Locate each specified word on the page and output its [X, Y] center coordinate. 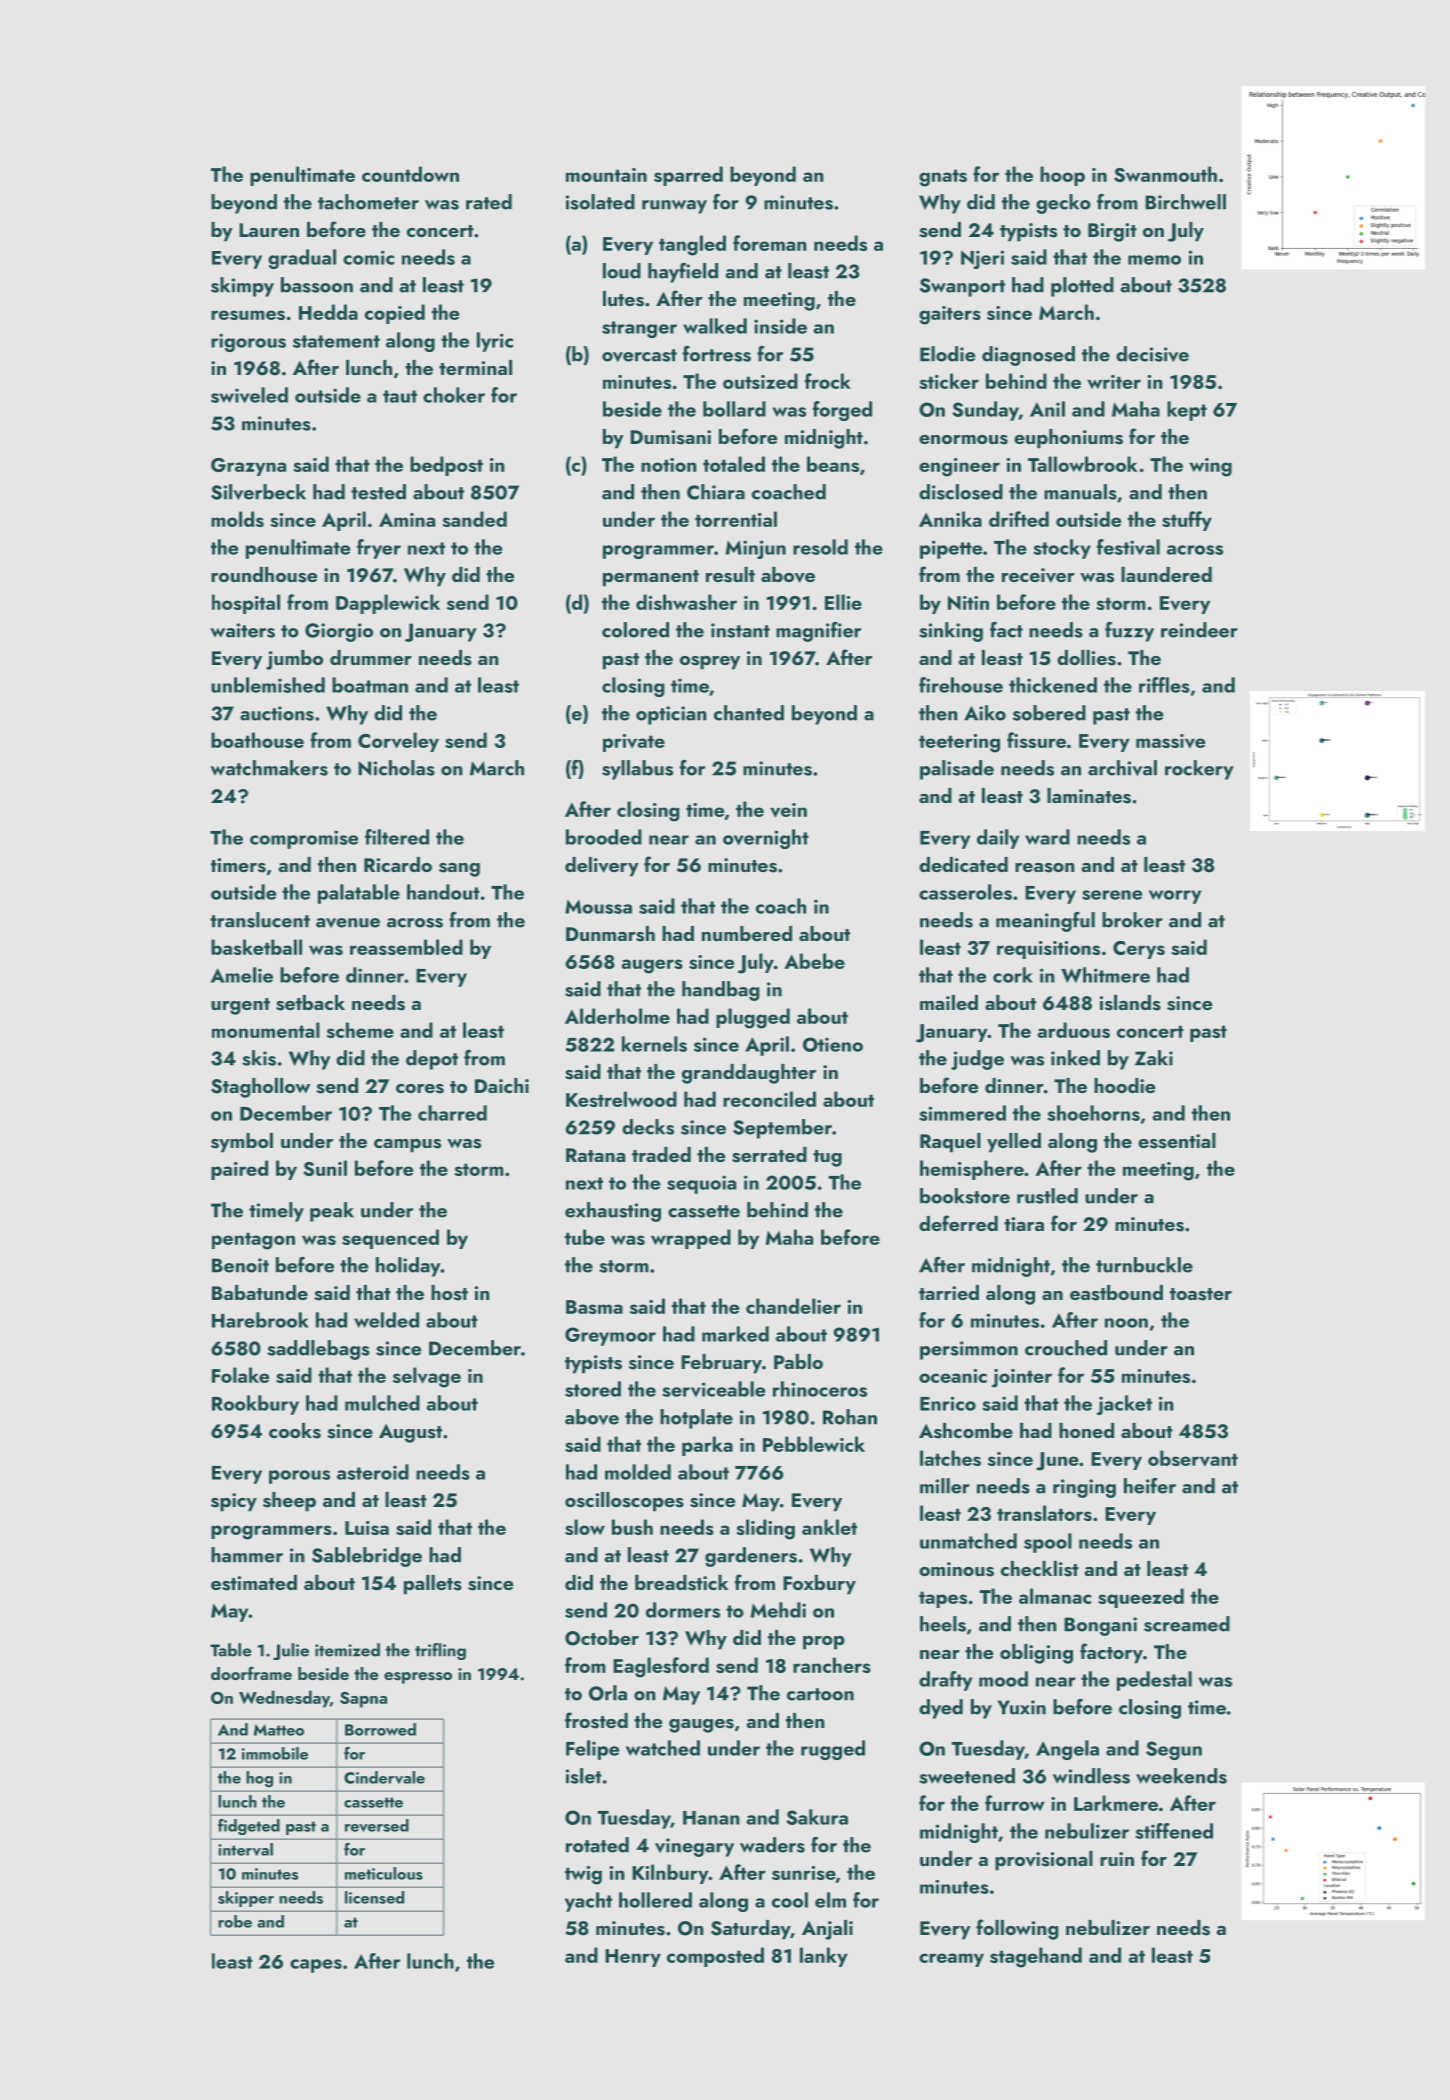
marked [735, 1334]
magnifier [818, 632]
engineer [959, 467]
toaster [1201, 1294]
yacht [588, 1902]
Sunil [325, 1168]
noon [1126, 1323]
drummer [371, 657]
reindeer [1199, 630]
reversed [377, 1825]
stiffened [1174, 1831]
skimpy [242, 287]
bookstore [965, 1196]
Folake [240, 1375]
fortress [717, 354]
